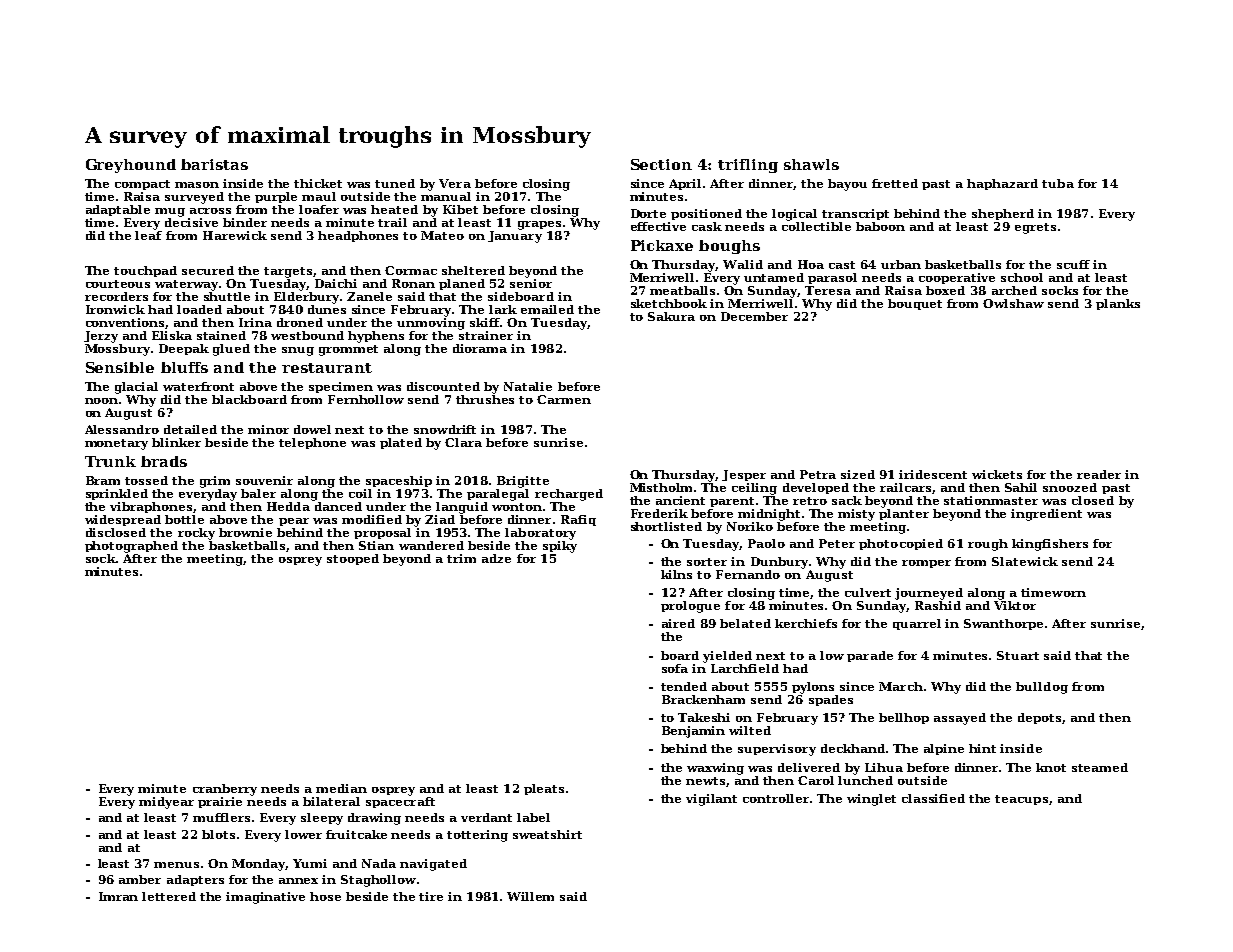  Describe the element at coordinates (517, 507) in the screenshot. I see `wonton` at that location.
